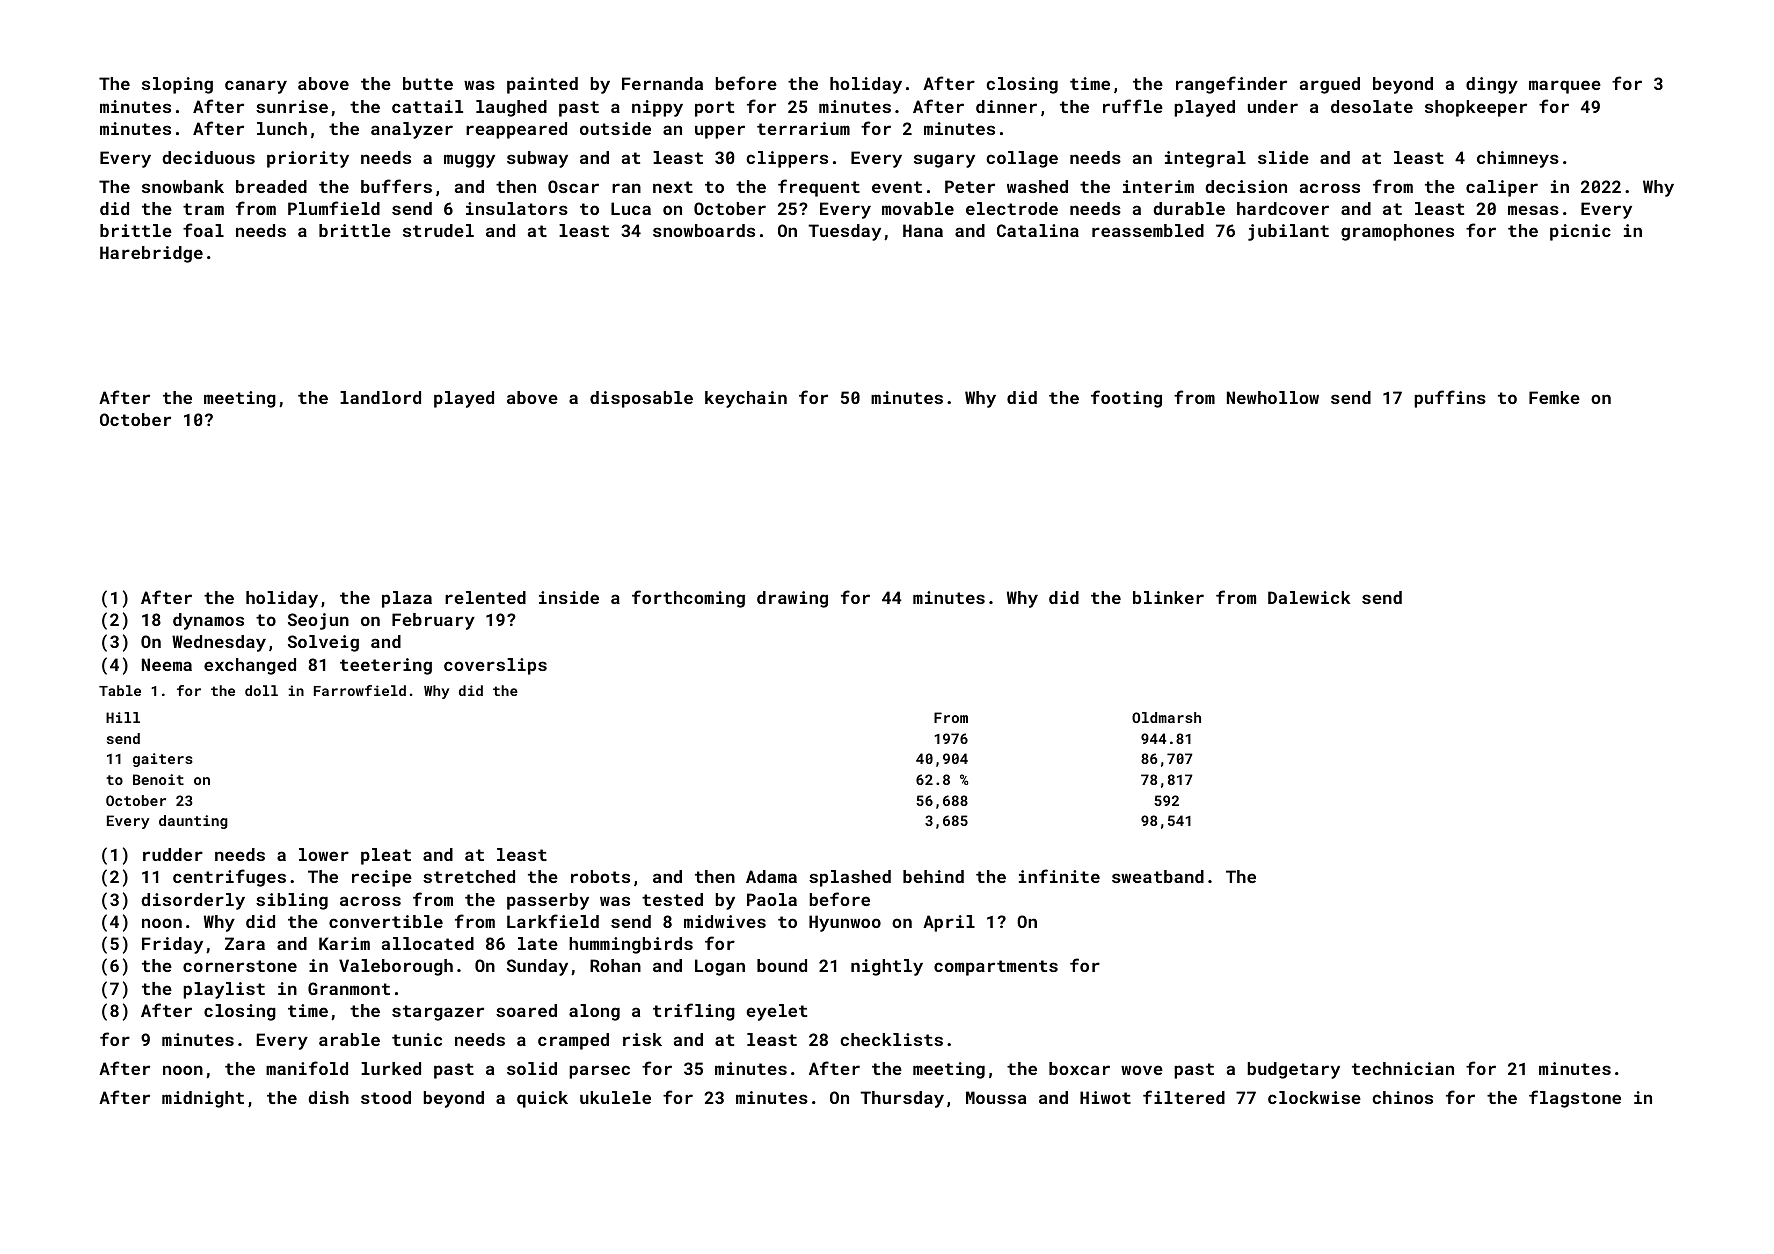  Describe the element at coordinates (360, 690) in the screenshot. I see `Farrowfield` at that location.
